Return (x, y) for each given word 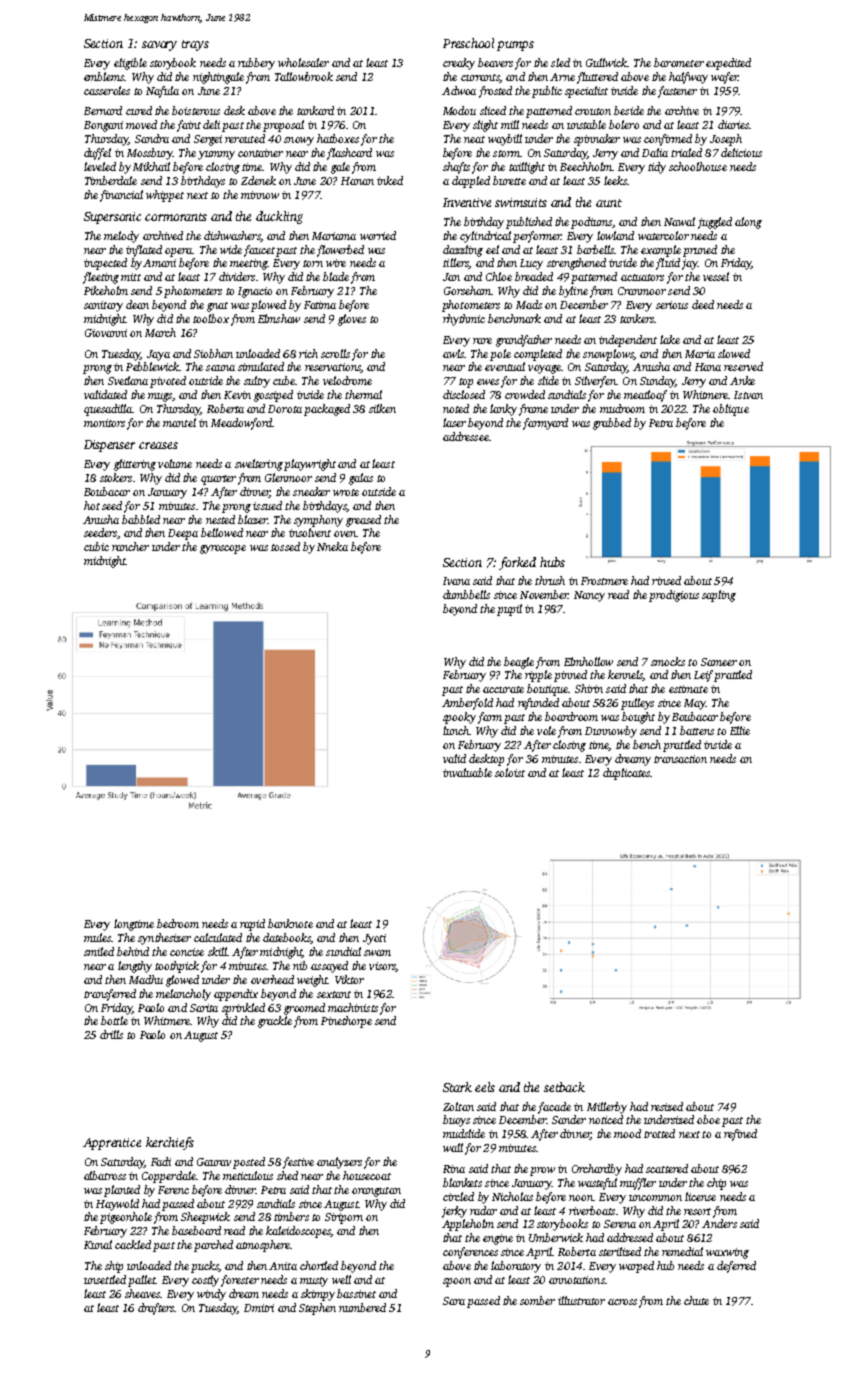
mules (97, 937)
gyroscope (223, 549)
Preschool (468, 43)
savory (159, 46)
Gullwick (606, 62)
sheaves (142, 1293)
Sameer (719, 662)
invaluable (467, 772)
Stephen (317, 1309)
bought (638, 718)
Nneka (332, 546)
